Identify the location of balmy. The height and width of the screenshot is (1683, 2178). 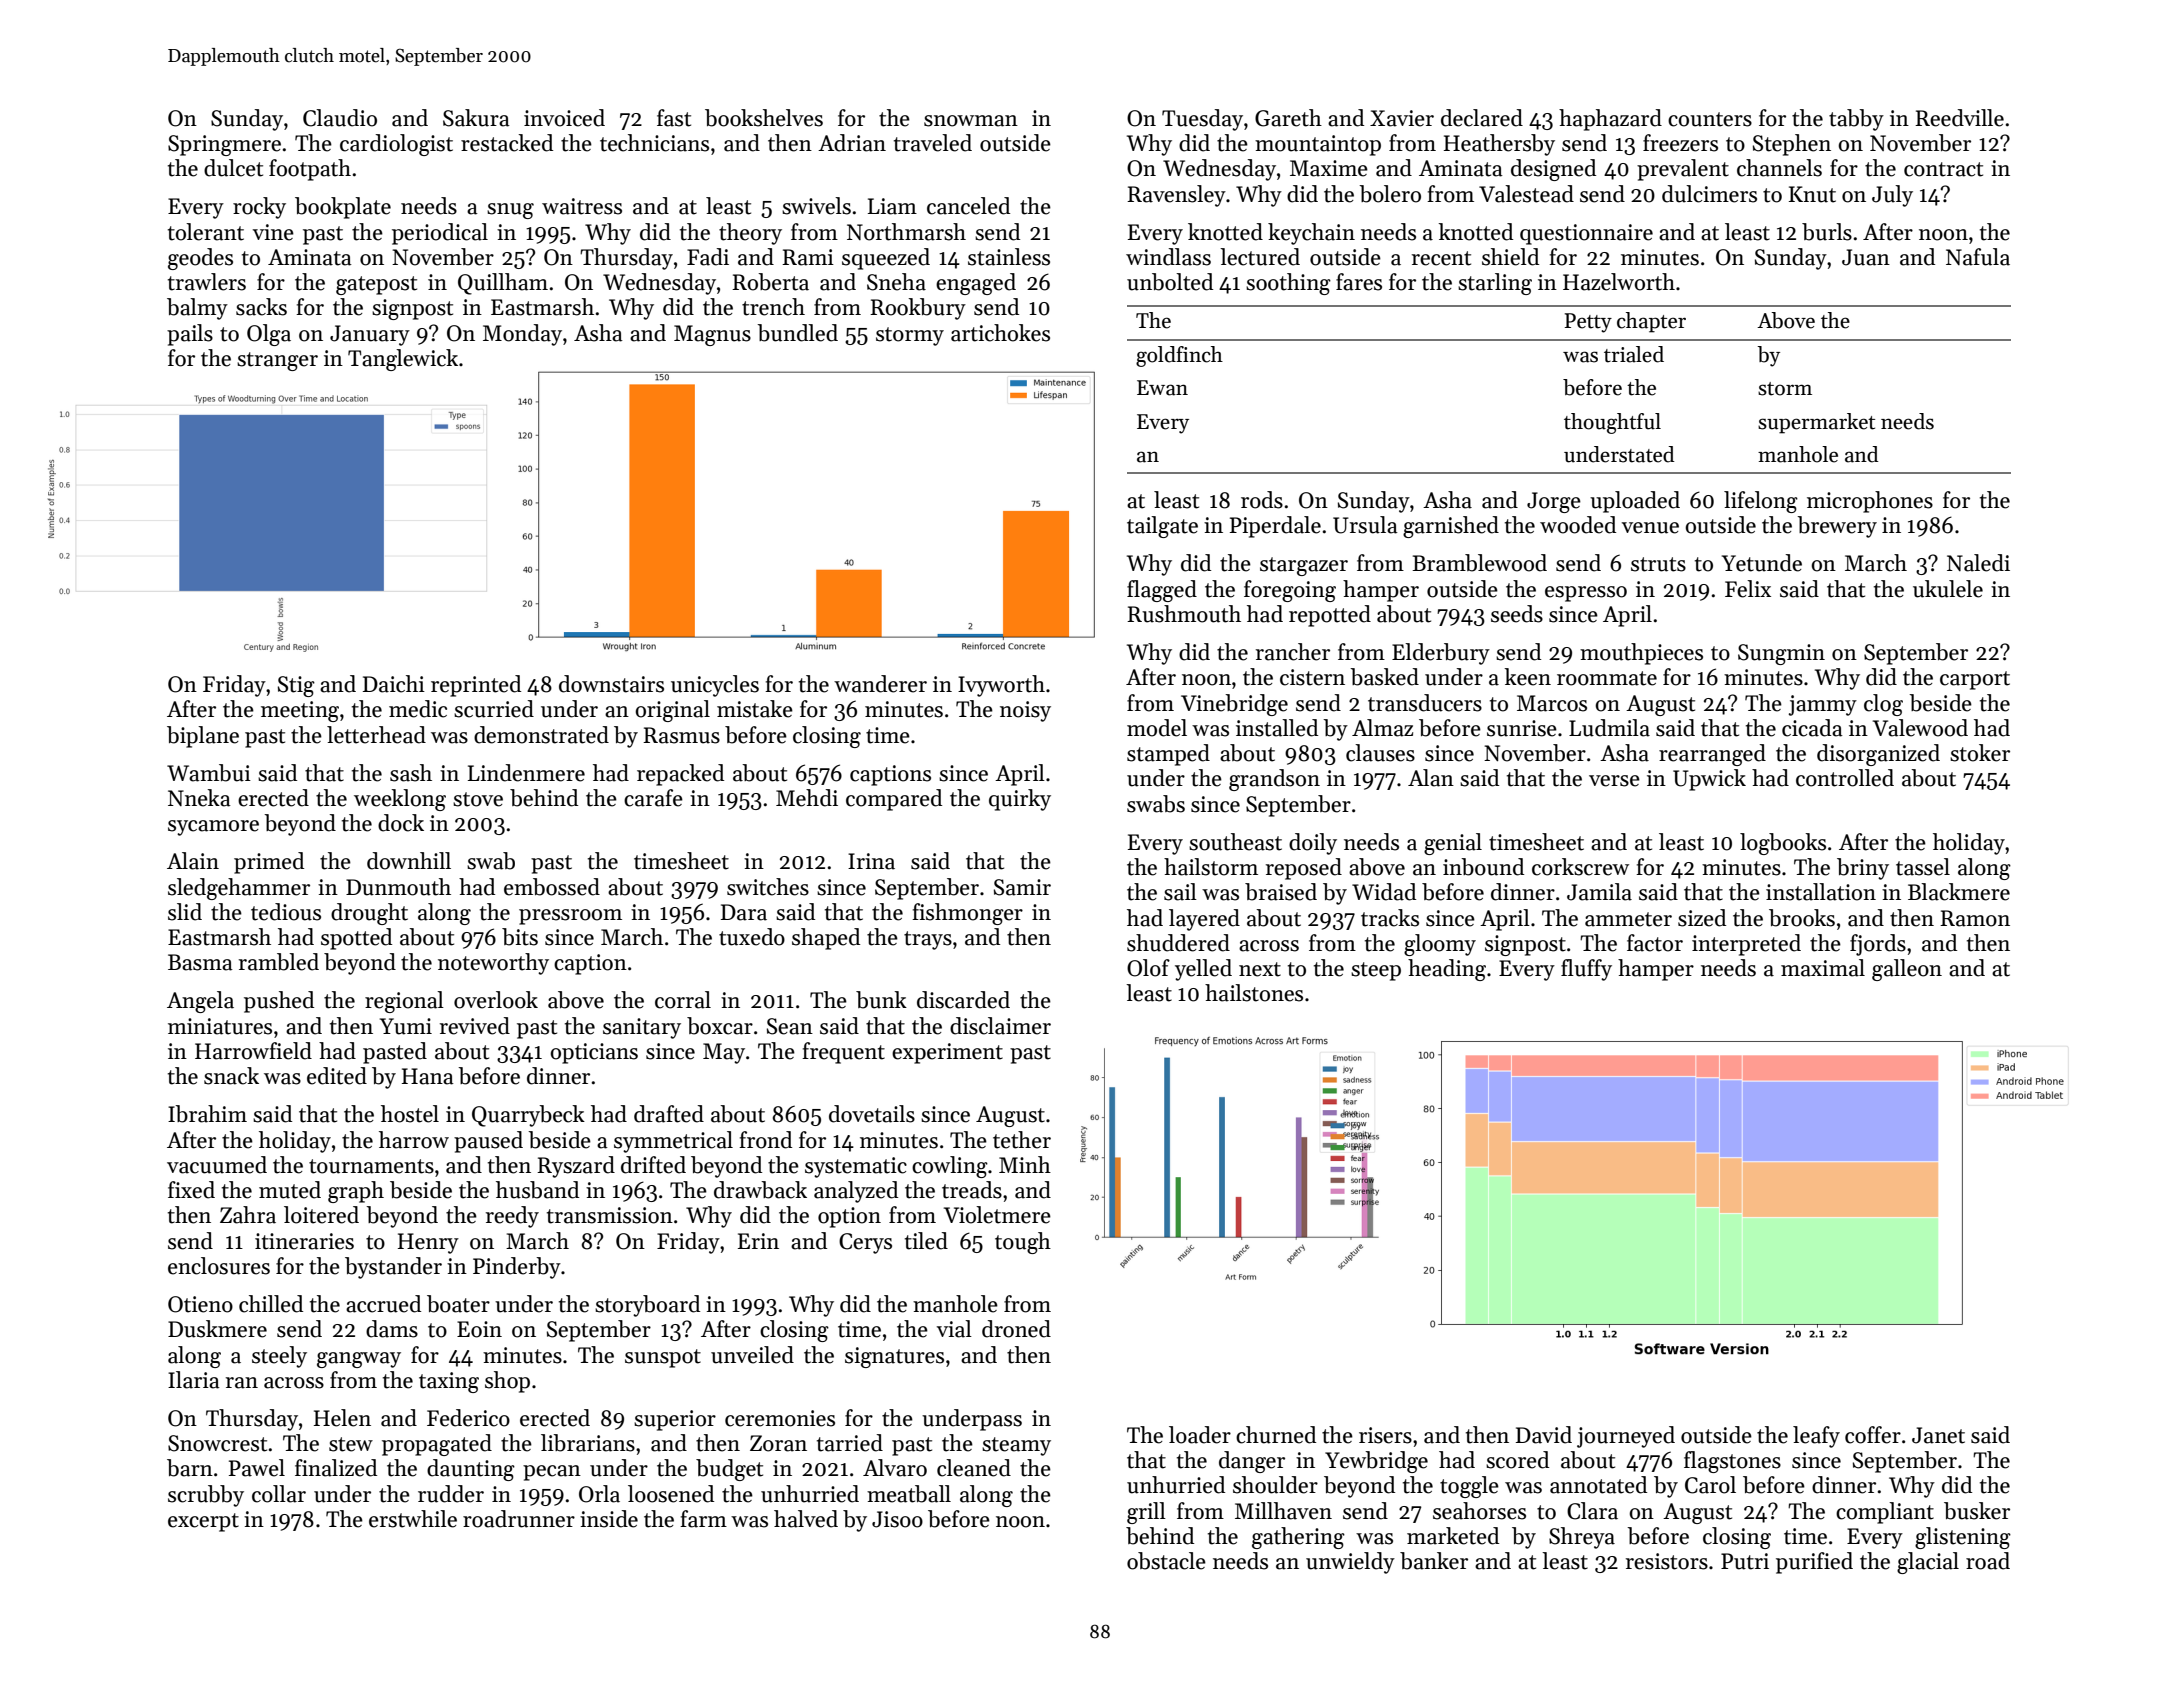
(197, 309).
